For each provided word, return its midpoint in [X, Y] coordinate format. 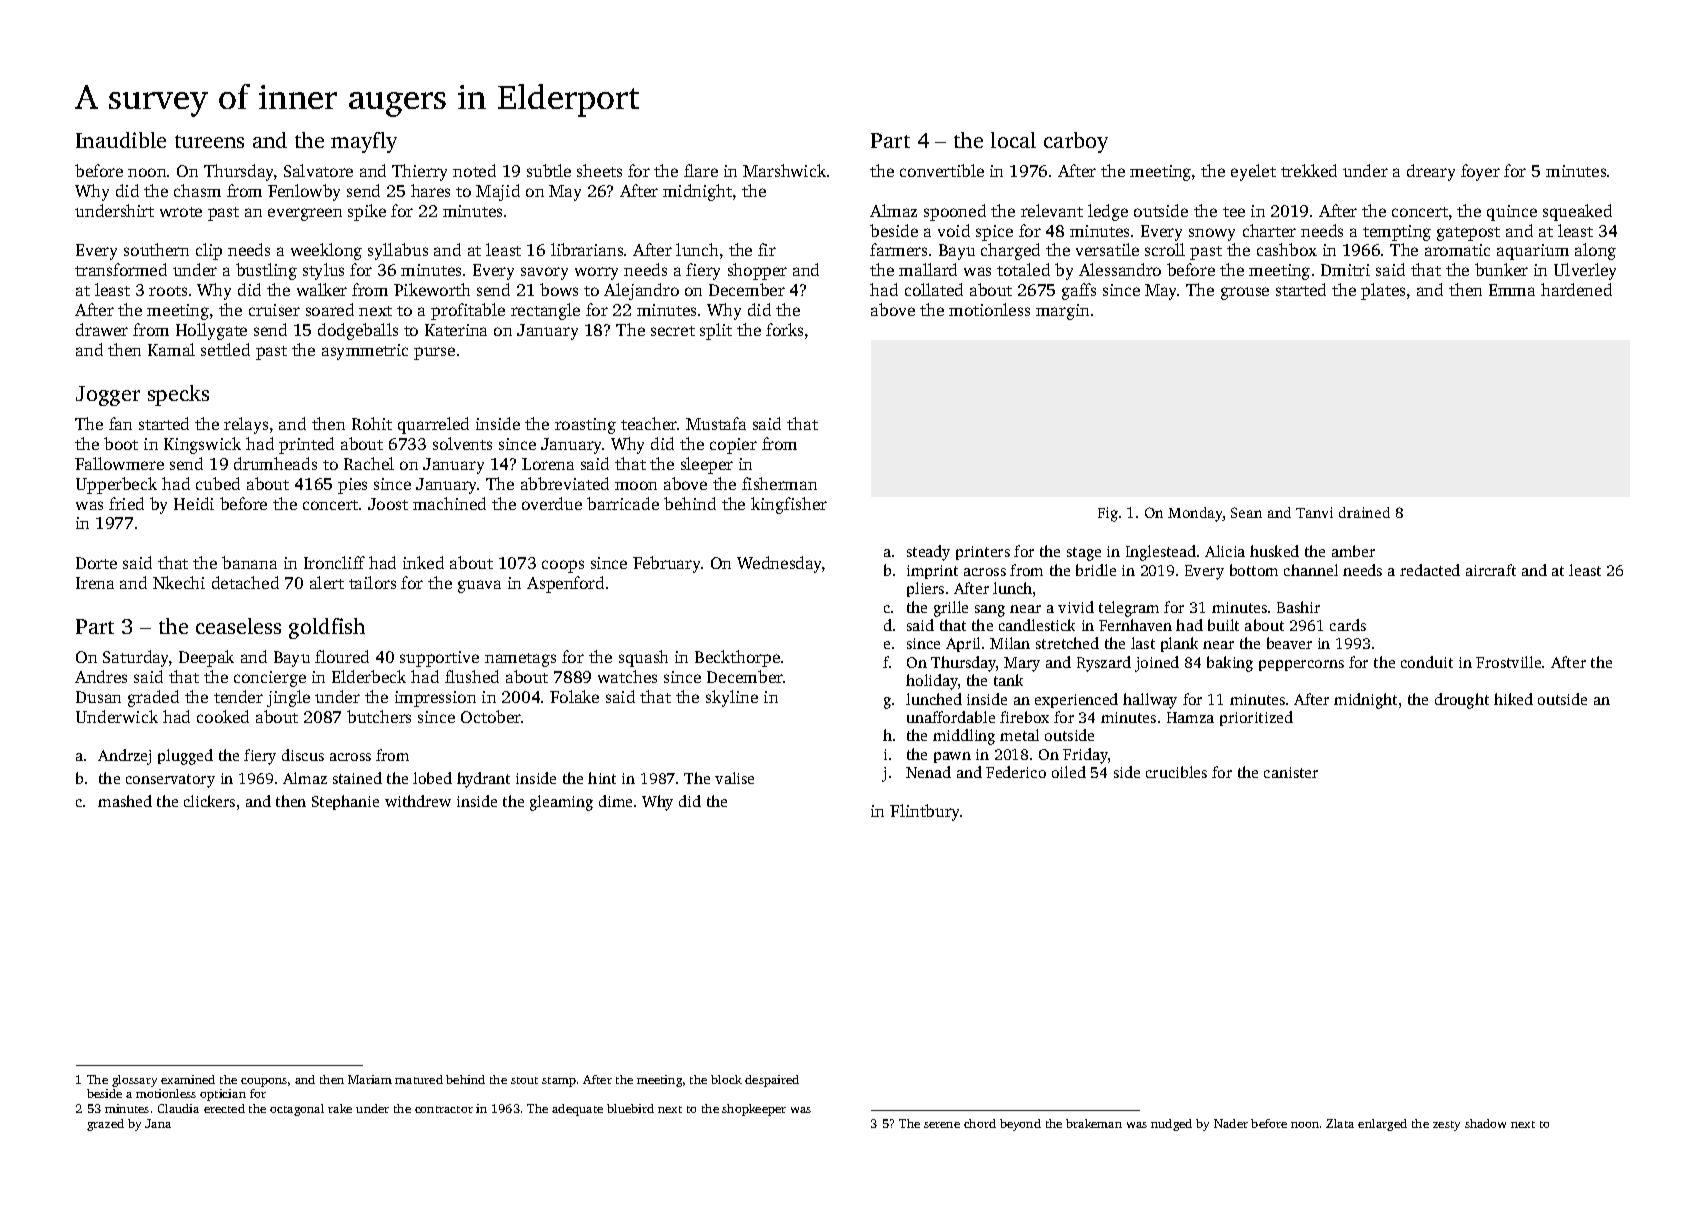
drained [1364, 512]
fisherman [779, 483]
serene [942, 1125]
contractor [444, 1109]
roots [168, 291]
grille [951, 609]
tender [238, 696]
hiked [1513, 699]
